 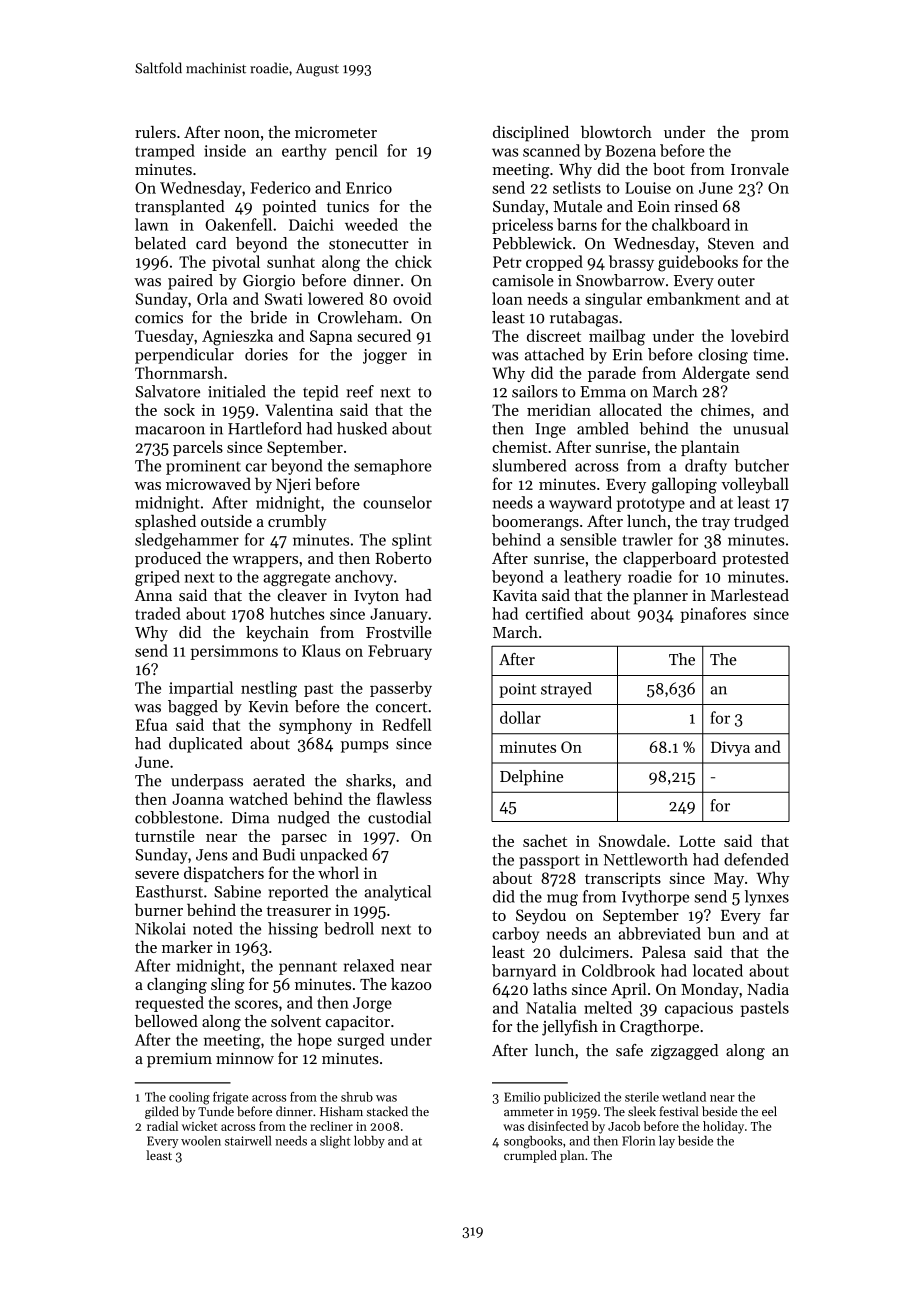 I want to click on impartial, so click(x=201, y=689).
